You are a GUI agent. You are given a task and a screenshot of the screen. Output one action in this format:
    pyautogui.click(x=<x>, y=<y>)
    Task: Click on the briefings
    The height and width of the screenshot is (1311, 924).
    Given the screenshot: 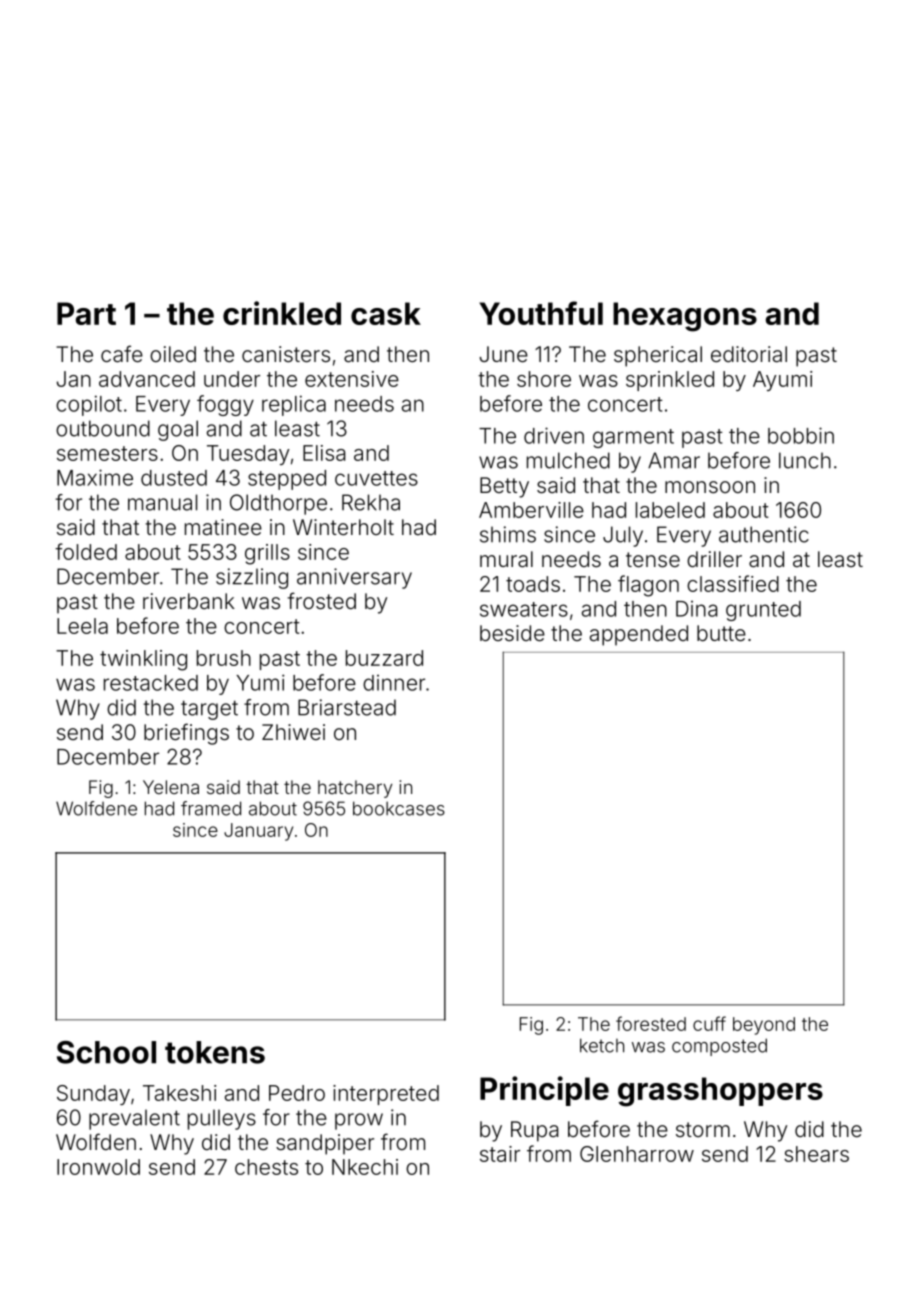 What is the action you would take?
    pyautogui.click(x=186, y=734)
